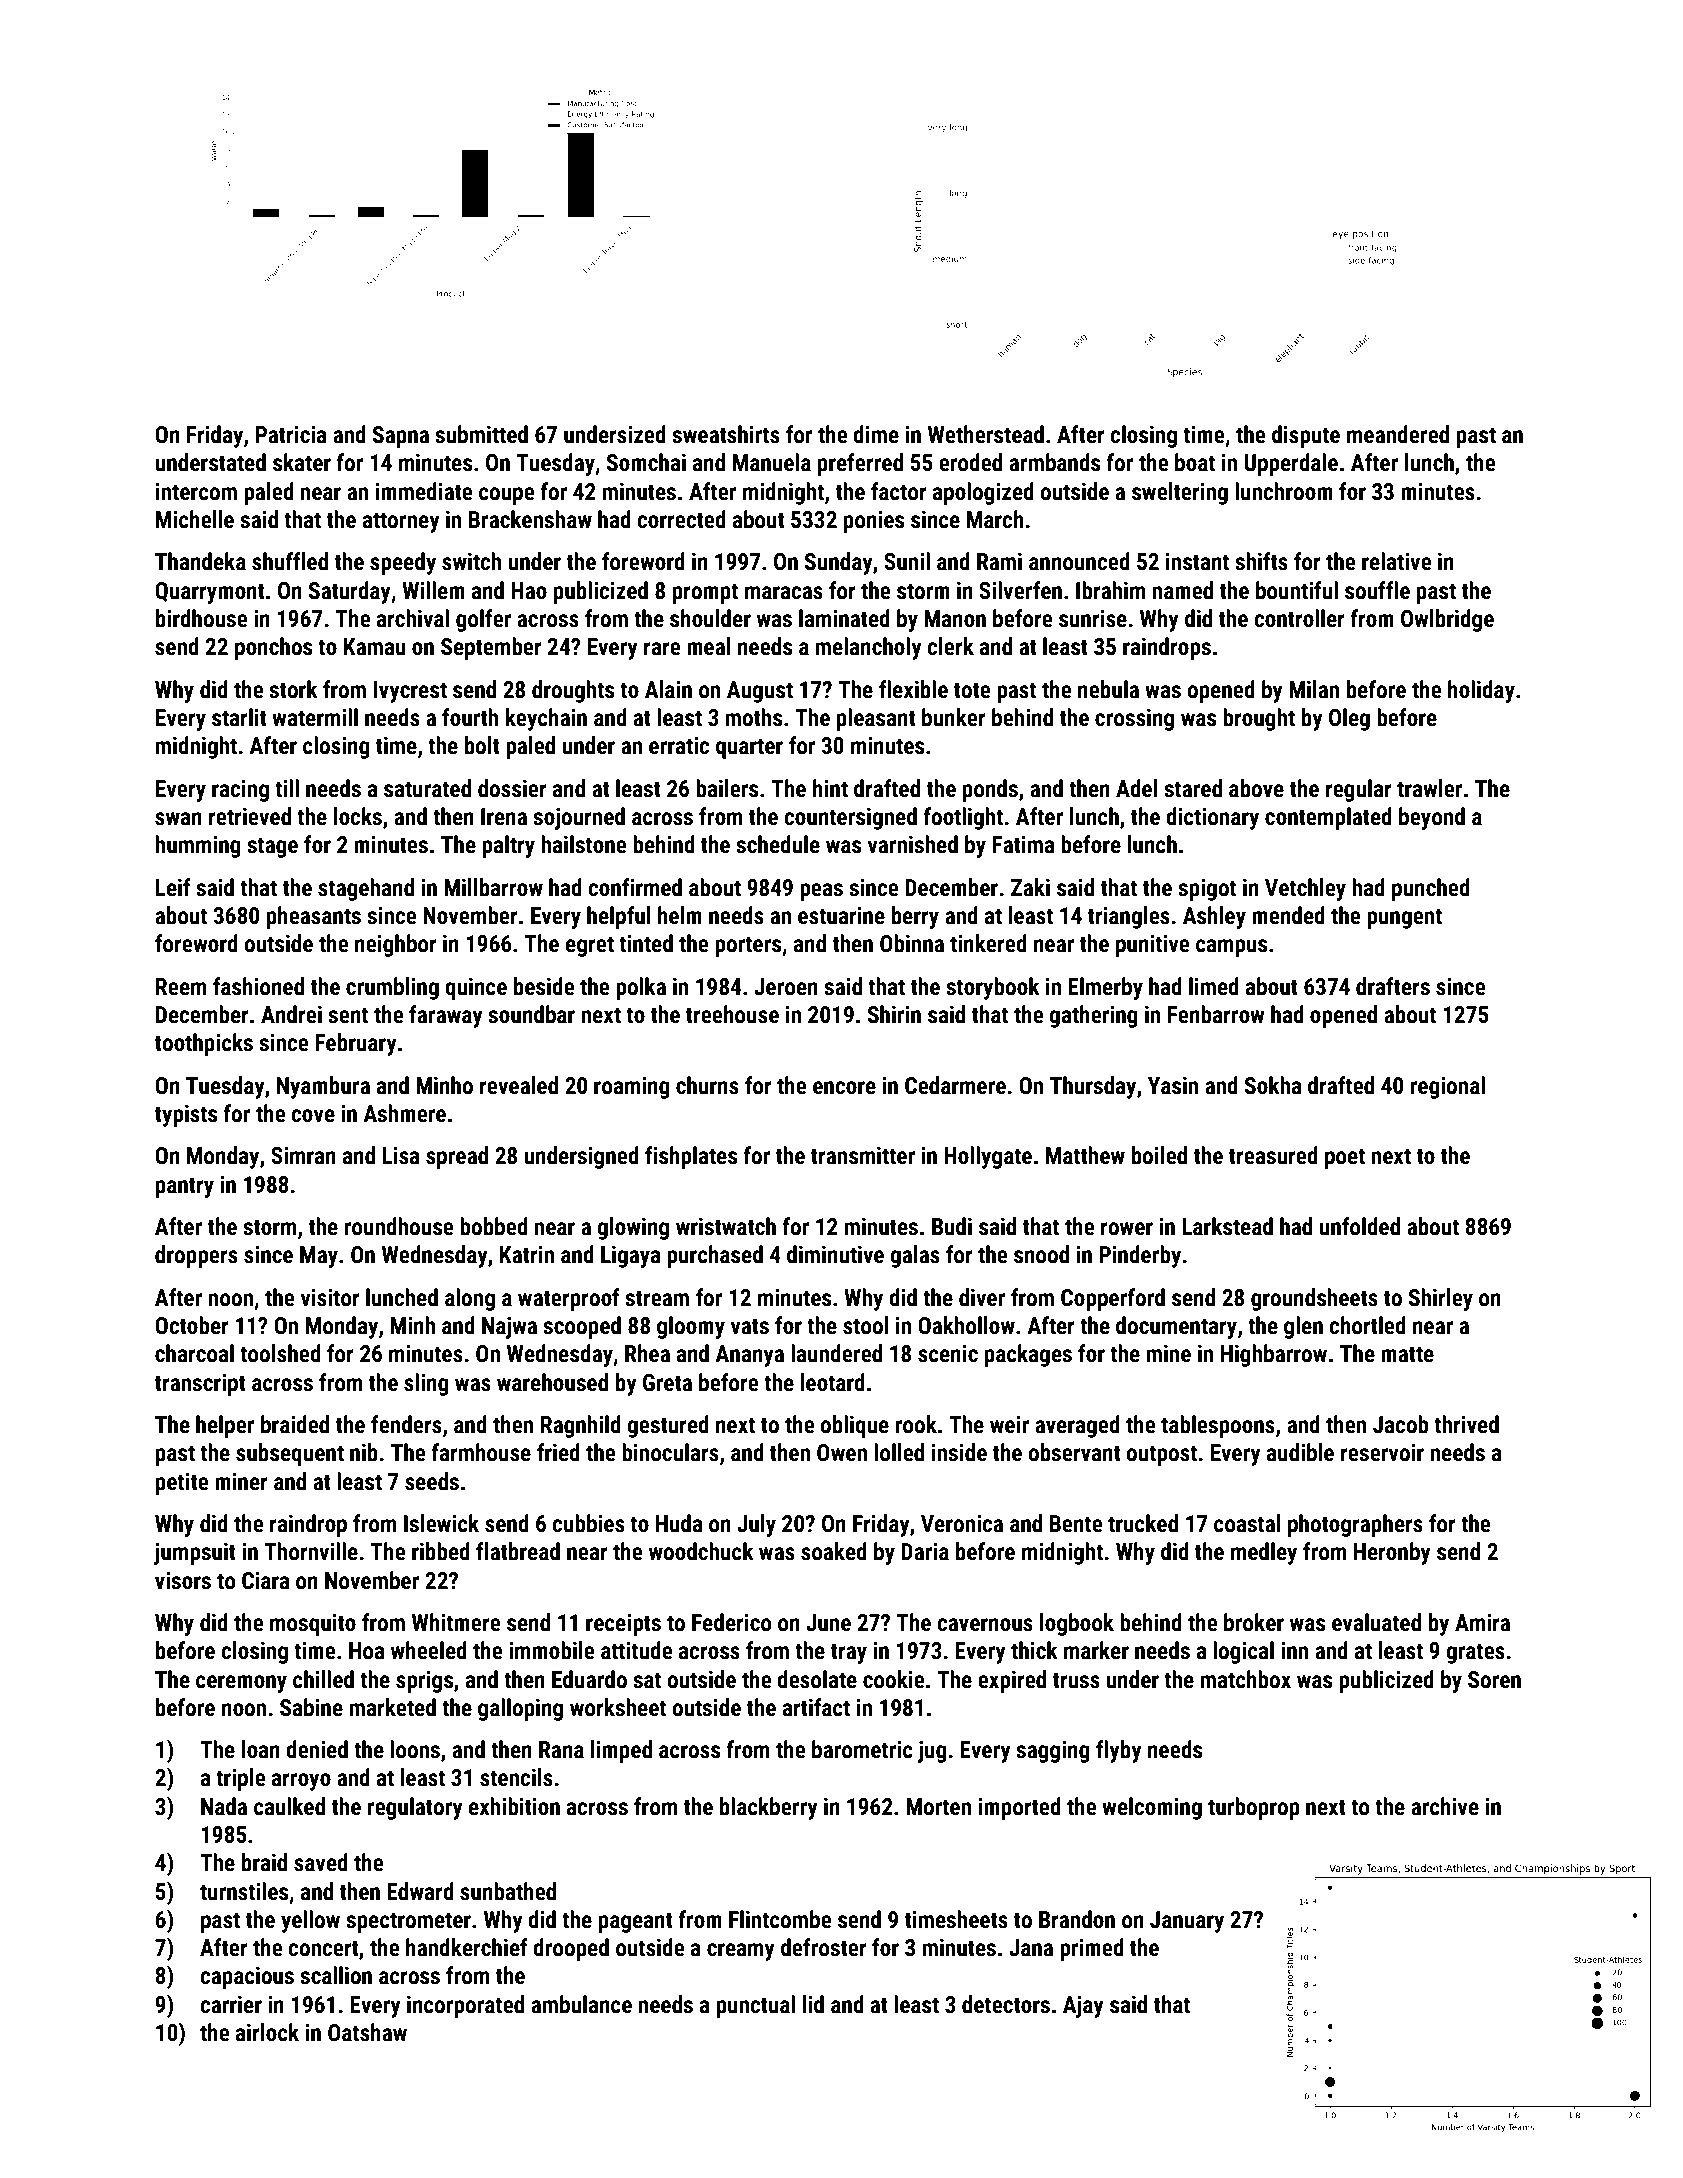  What do you see at coordinates (662, 649) in the screenshot?
I see `rare` at bounding box center [662, 649].
